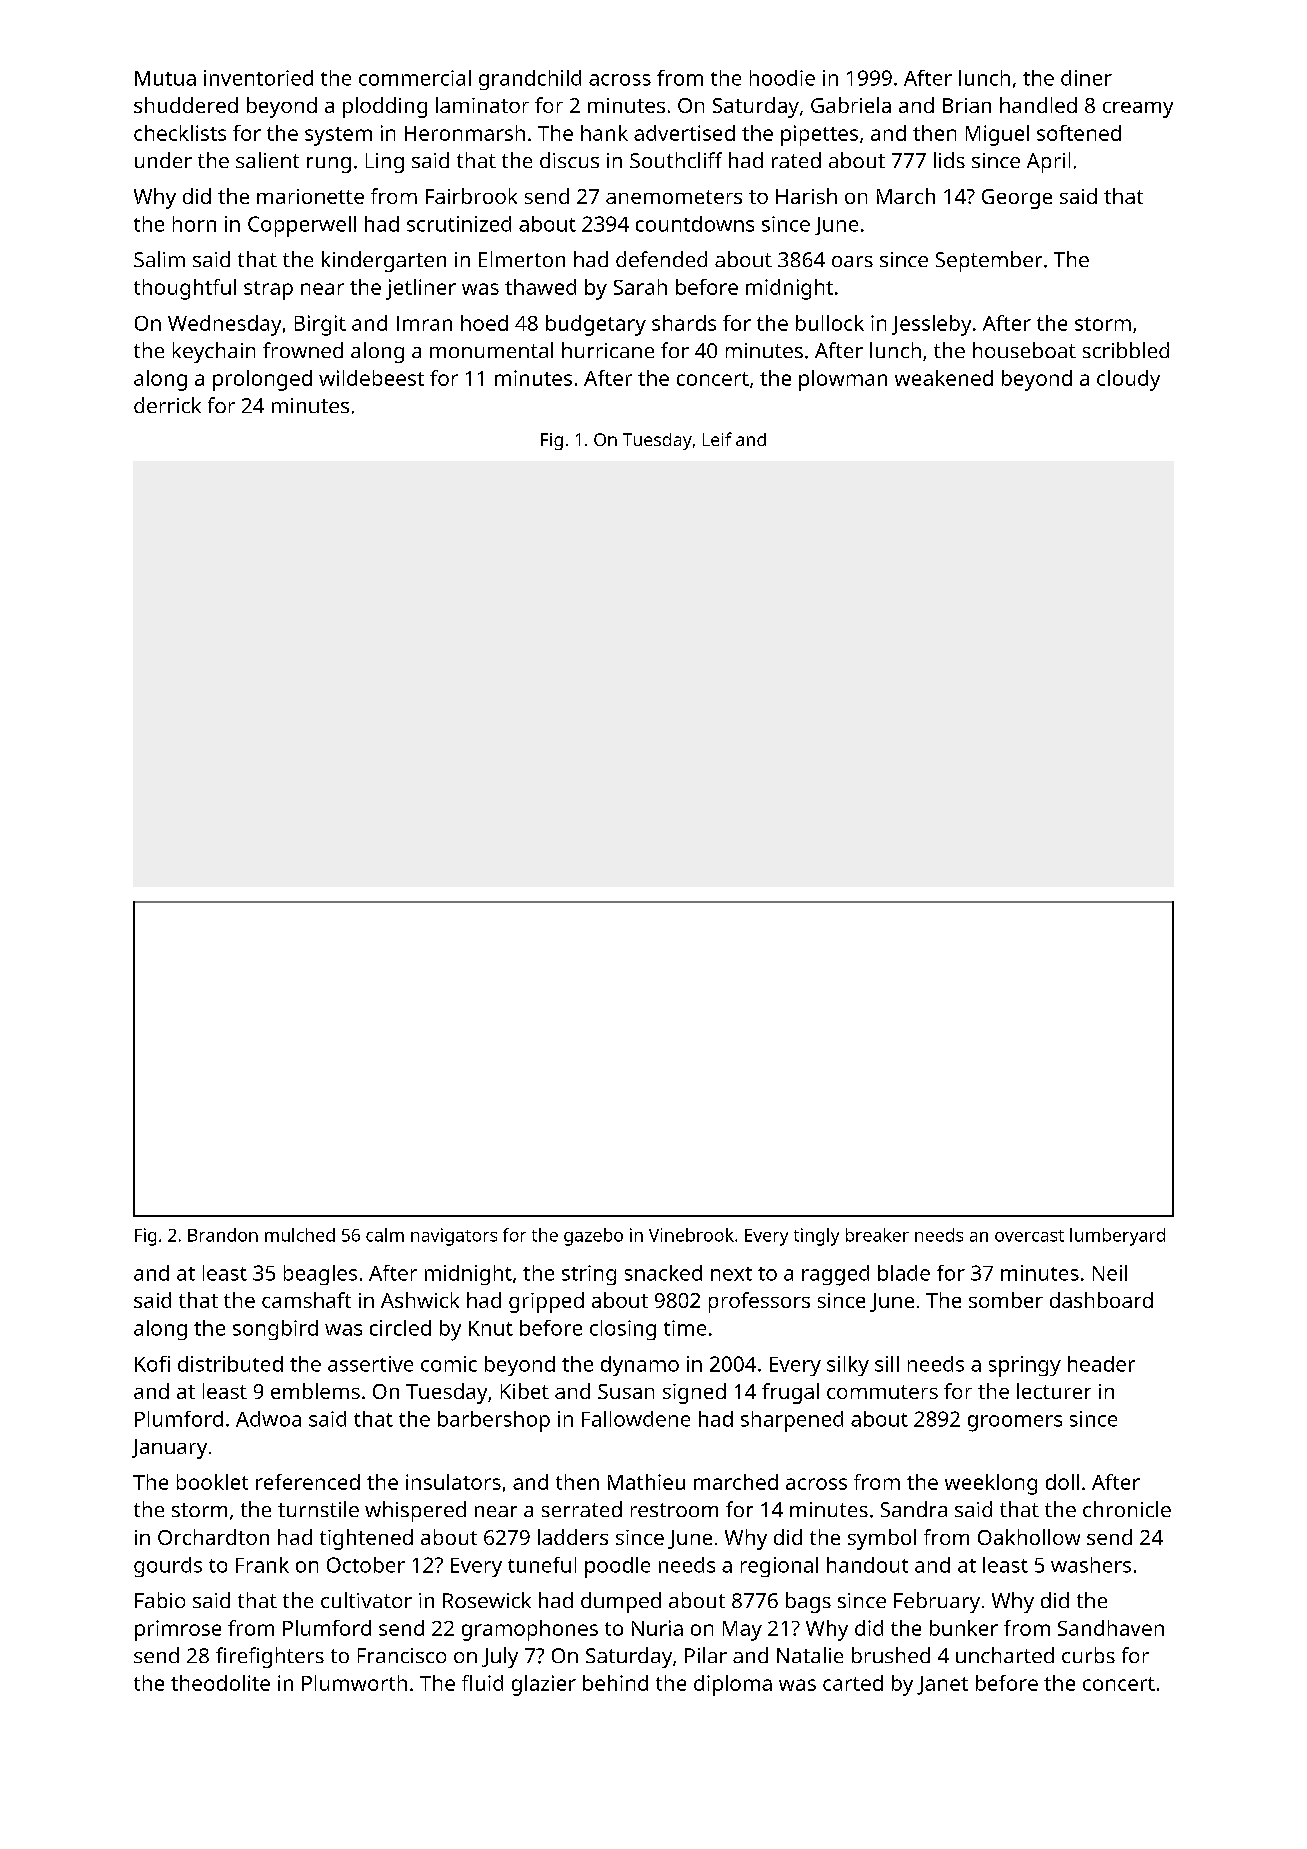 This image has height=1849, width=1307. Describe the element at coordinates (830, 323) in the image. I see `bullock` at that location.
